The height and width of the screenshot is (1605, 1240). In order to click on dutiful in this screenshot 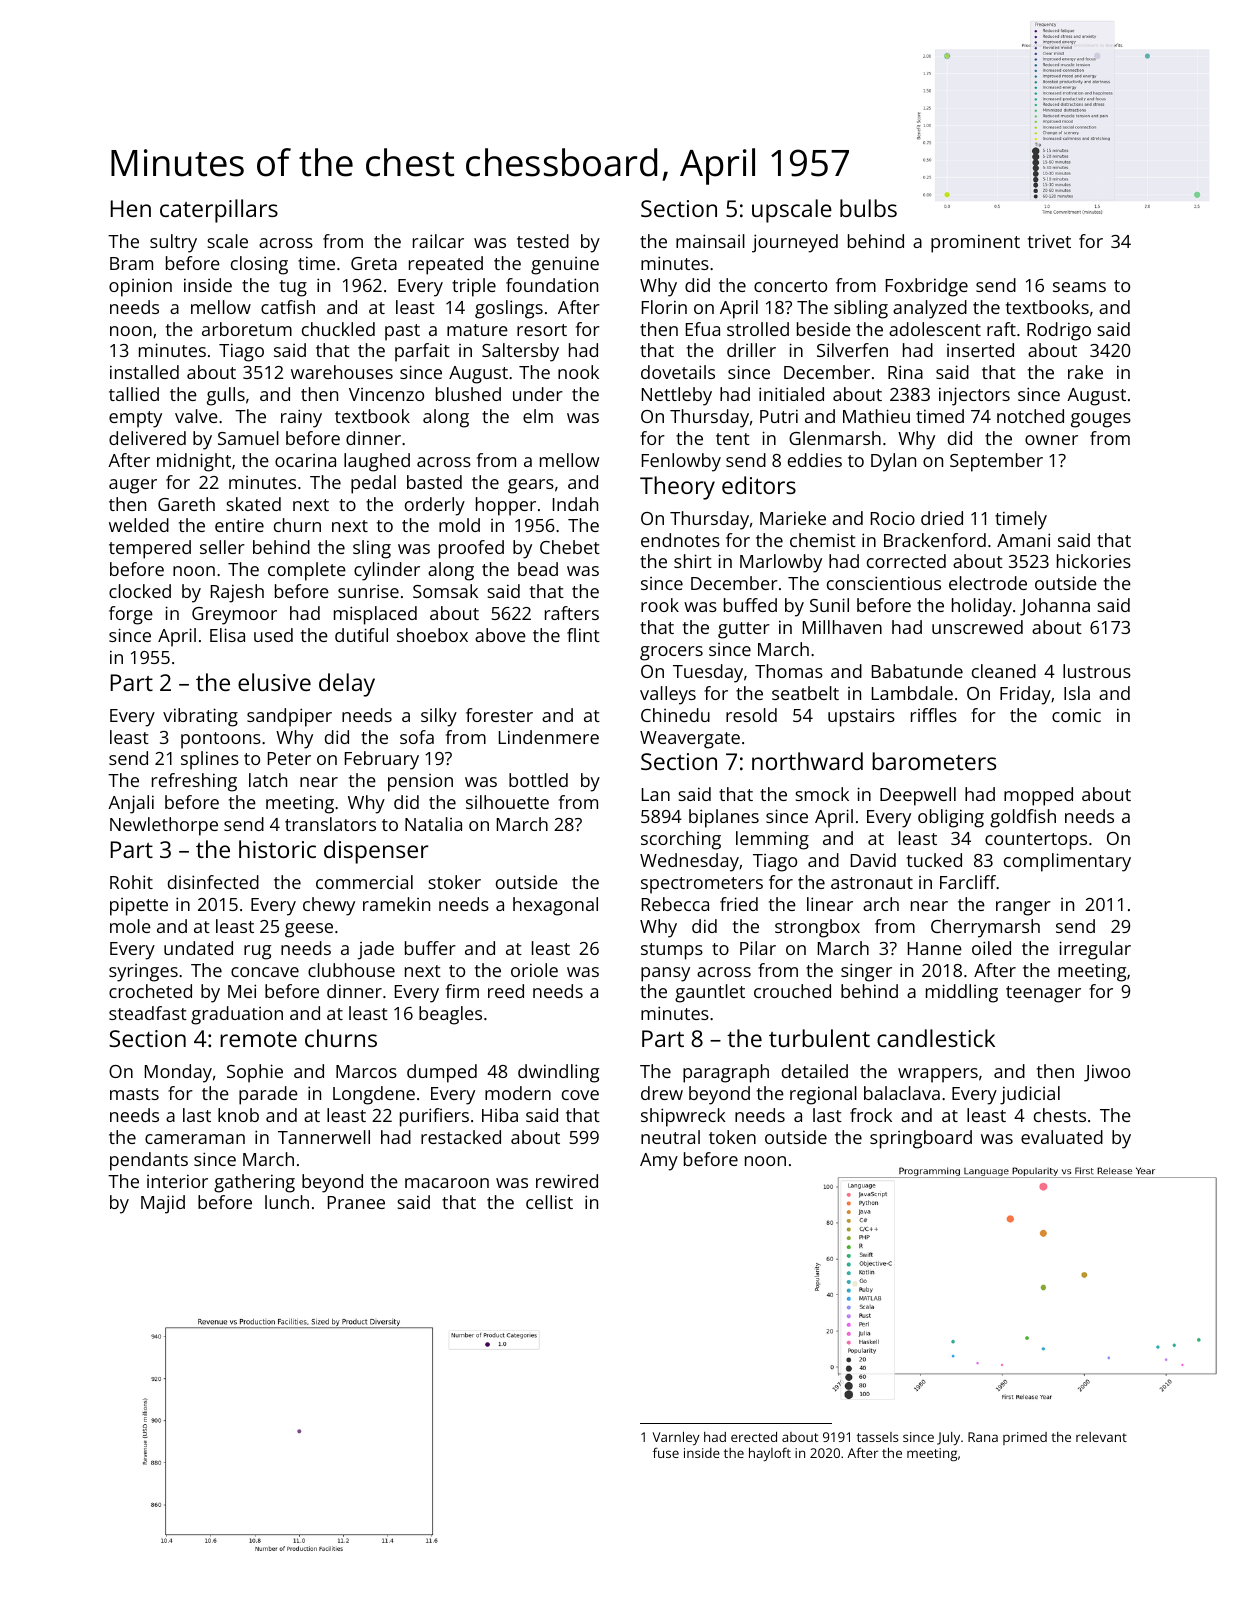, I will do `click(361, 635)`.
